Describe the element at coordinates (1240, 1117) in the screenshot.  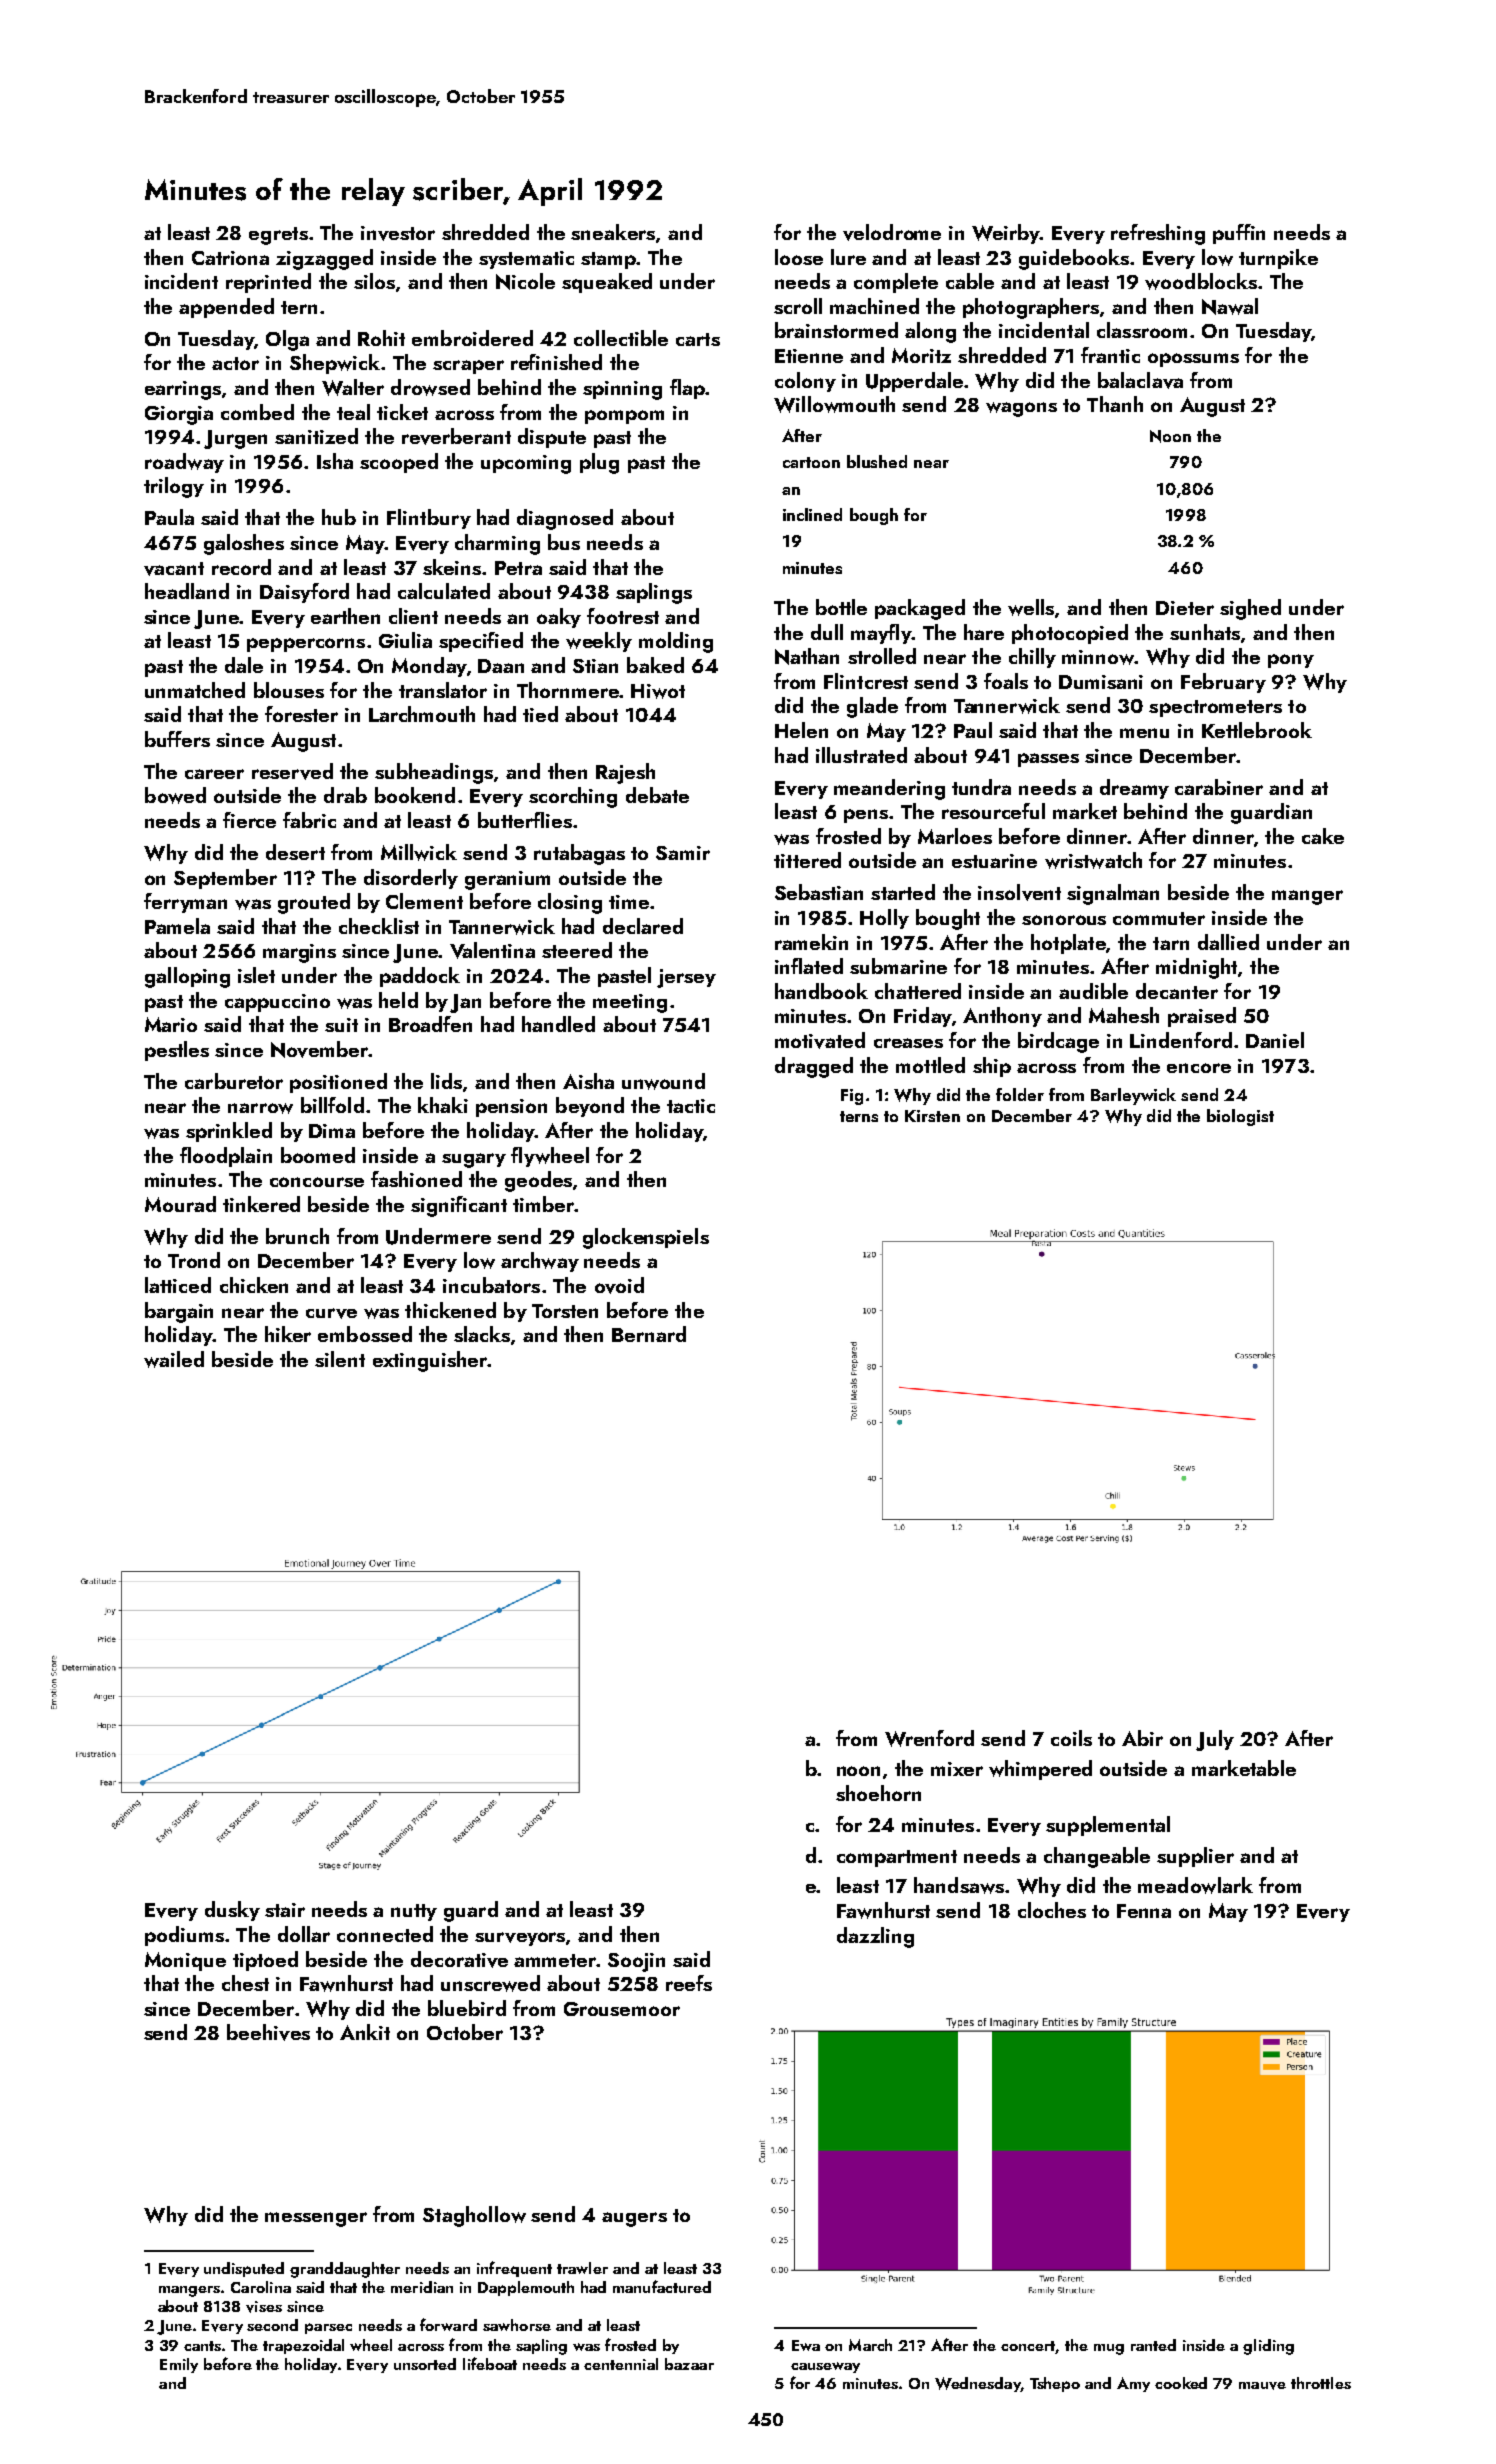
I see `biologist` at that location.
